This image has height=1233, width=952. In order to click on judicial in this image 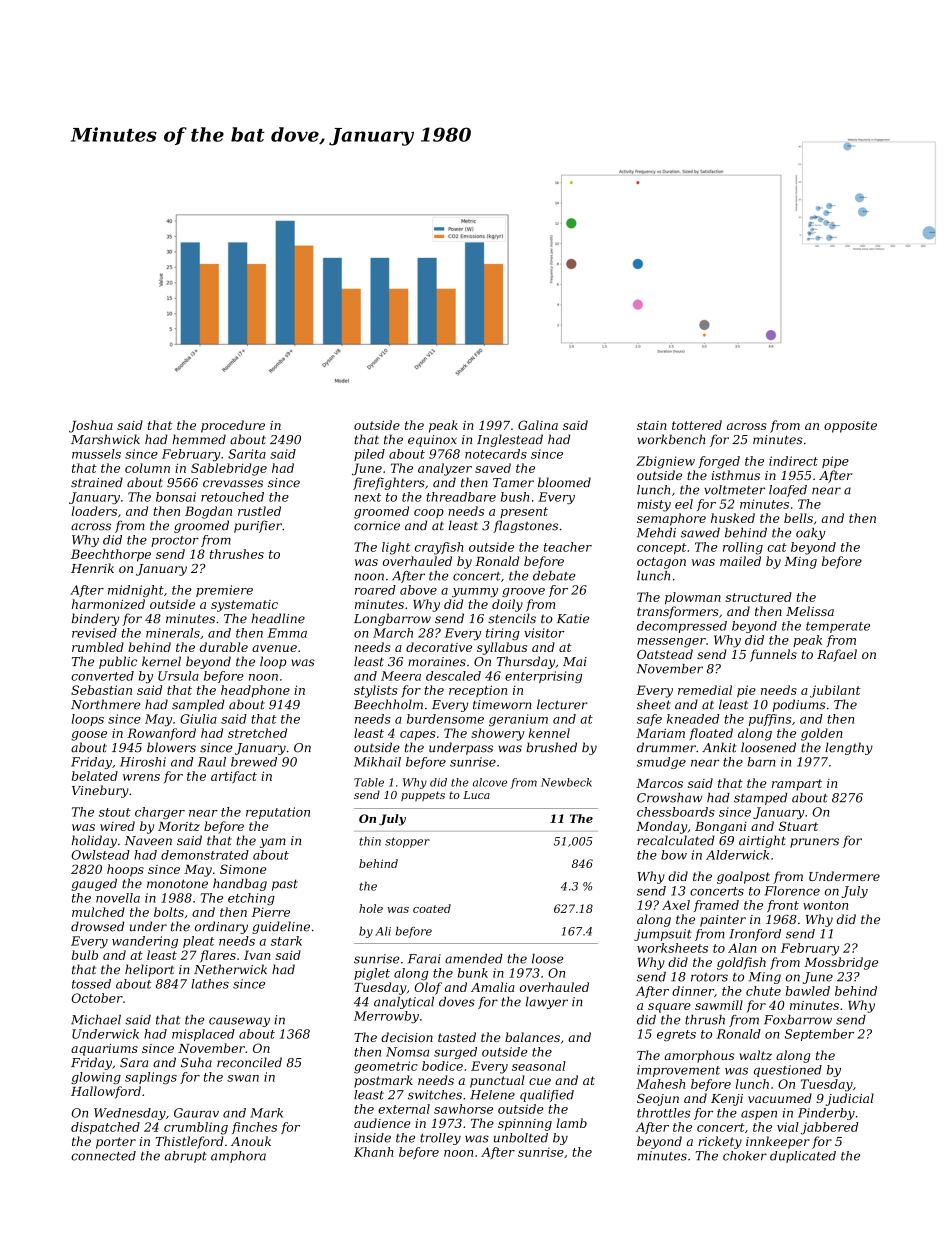, I will do `click(850, 1099)`.
